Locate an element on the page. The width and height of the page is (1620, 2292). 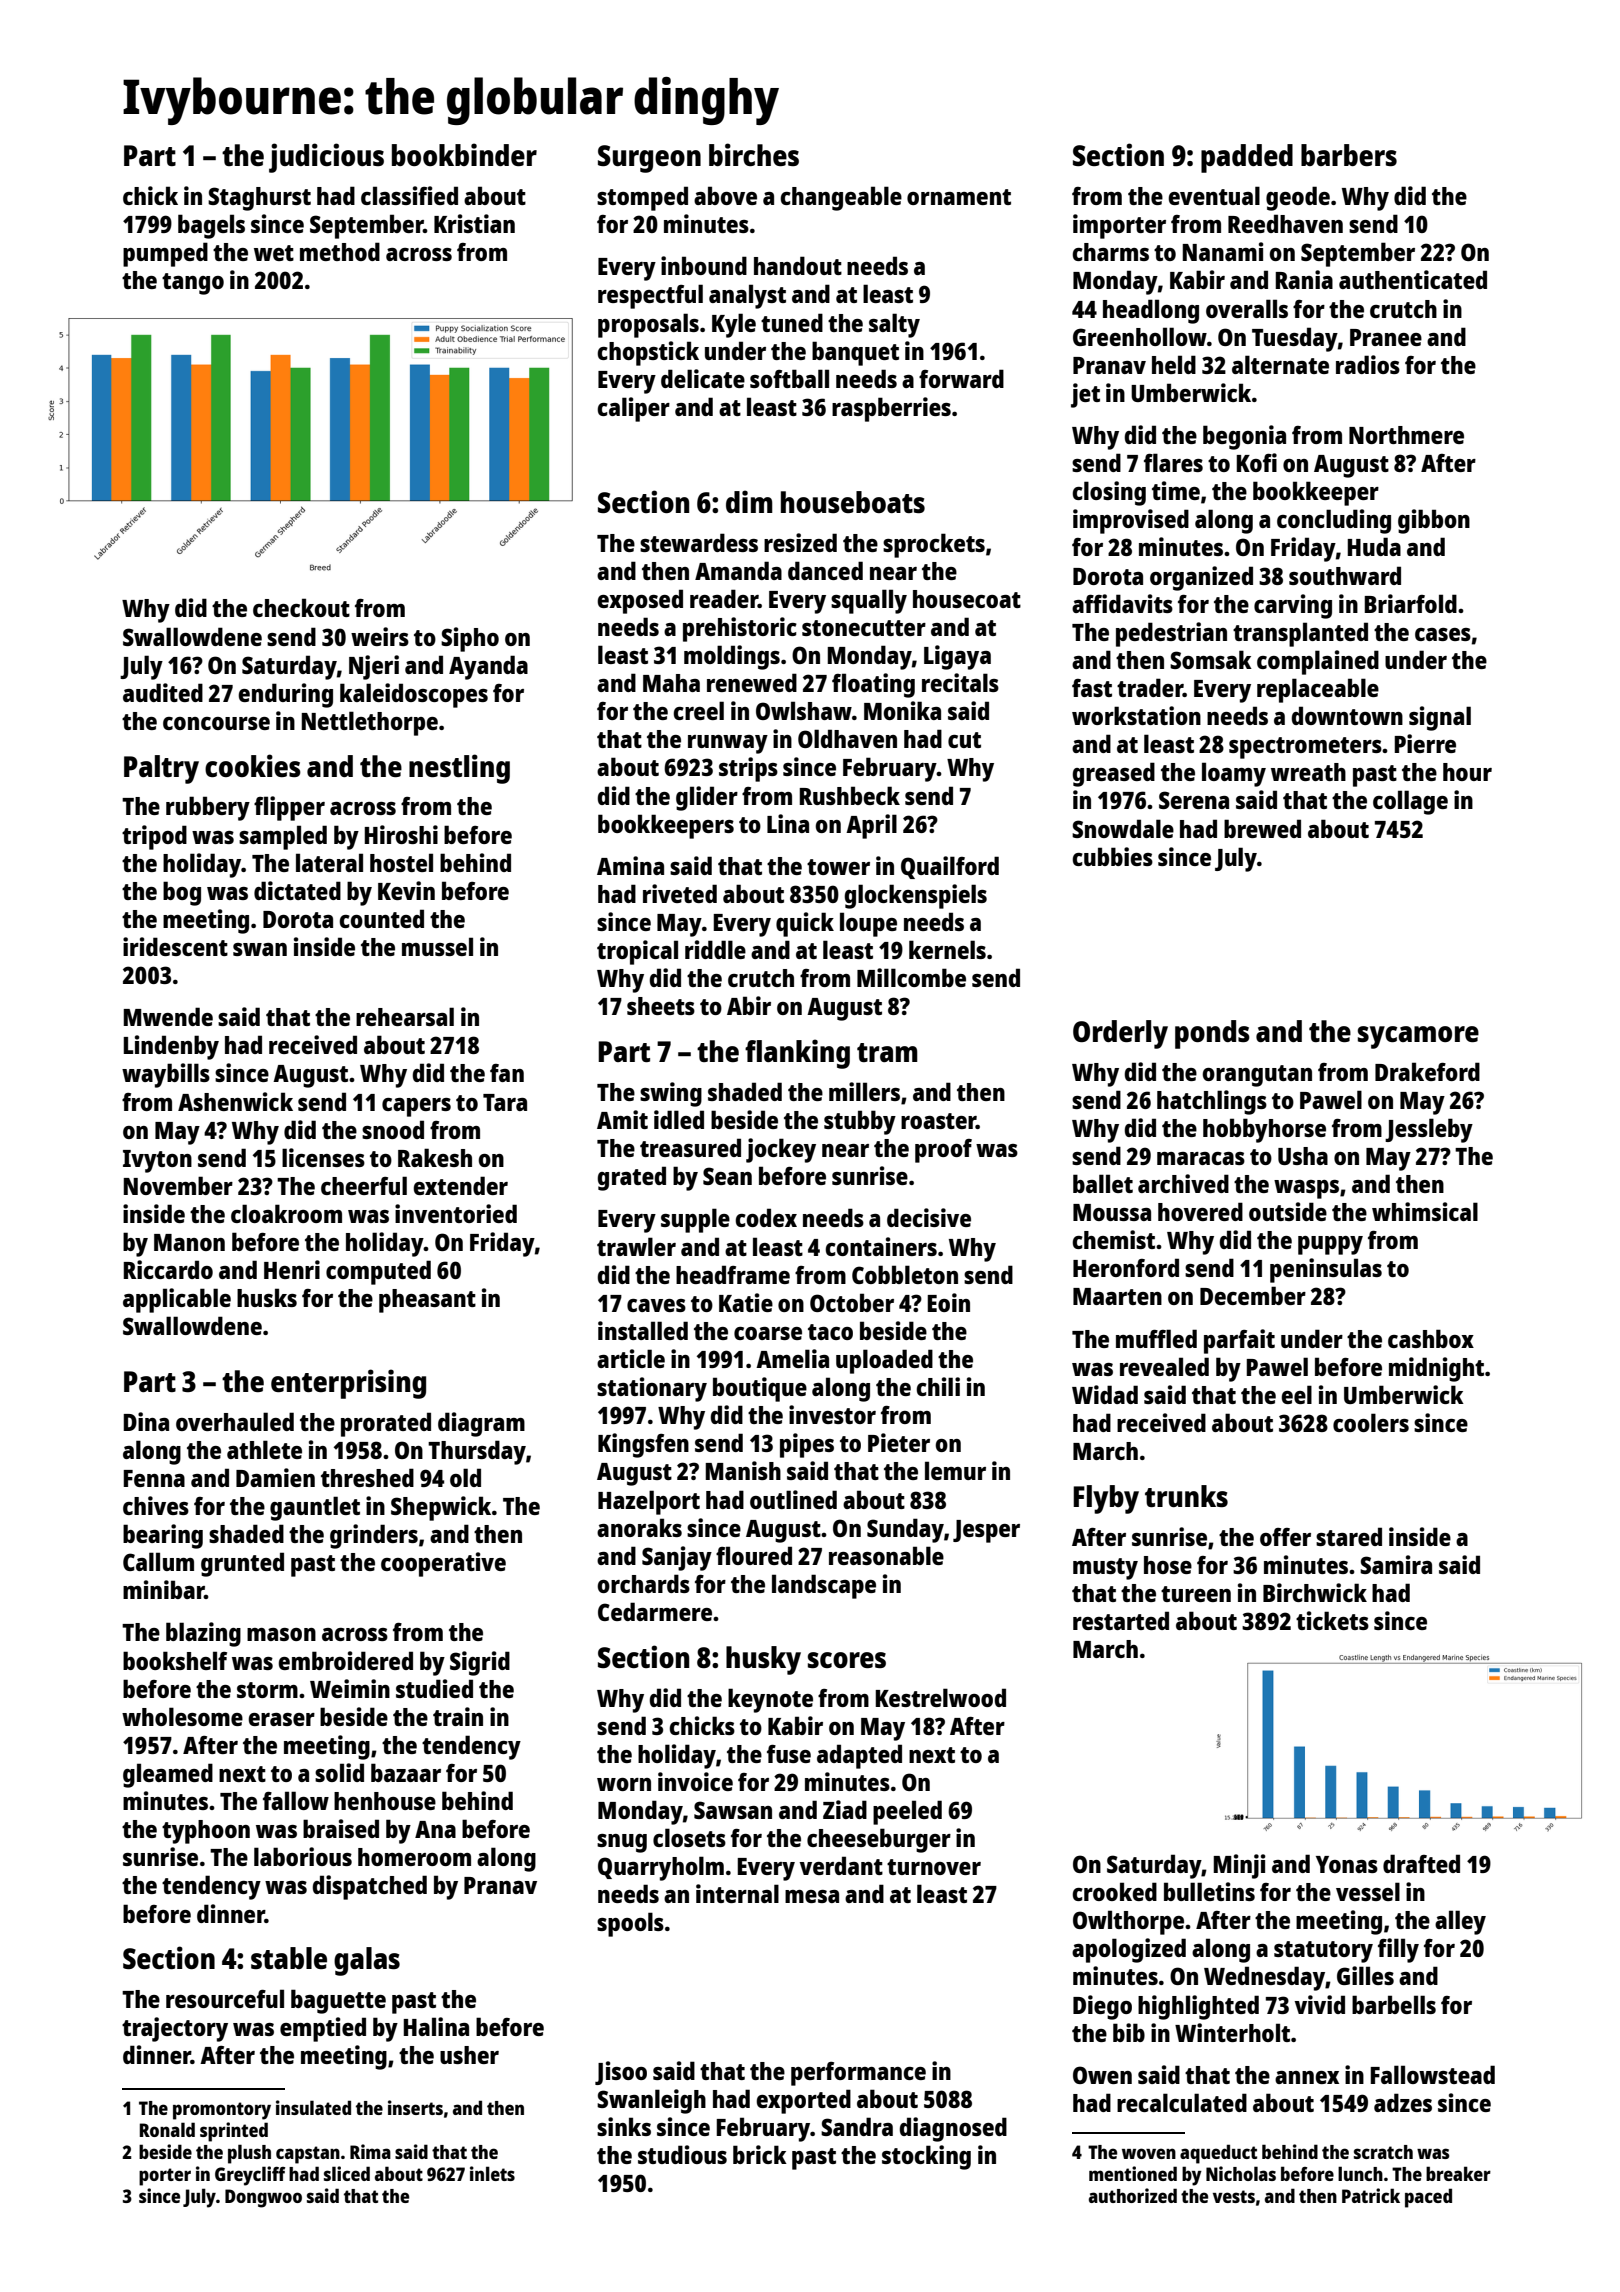
Surgeon is located at coordinates (649, 159).
